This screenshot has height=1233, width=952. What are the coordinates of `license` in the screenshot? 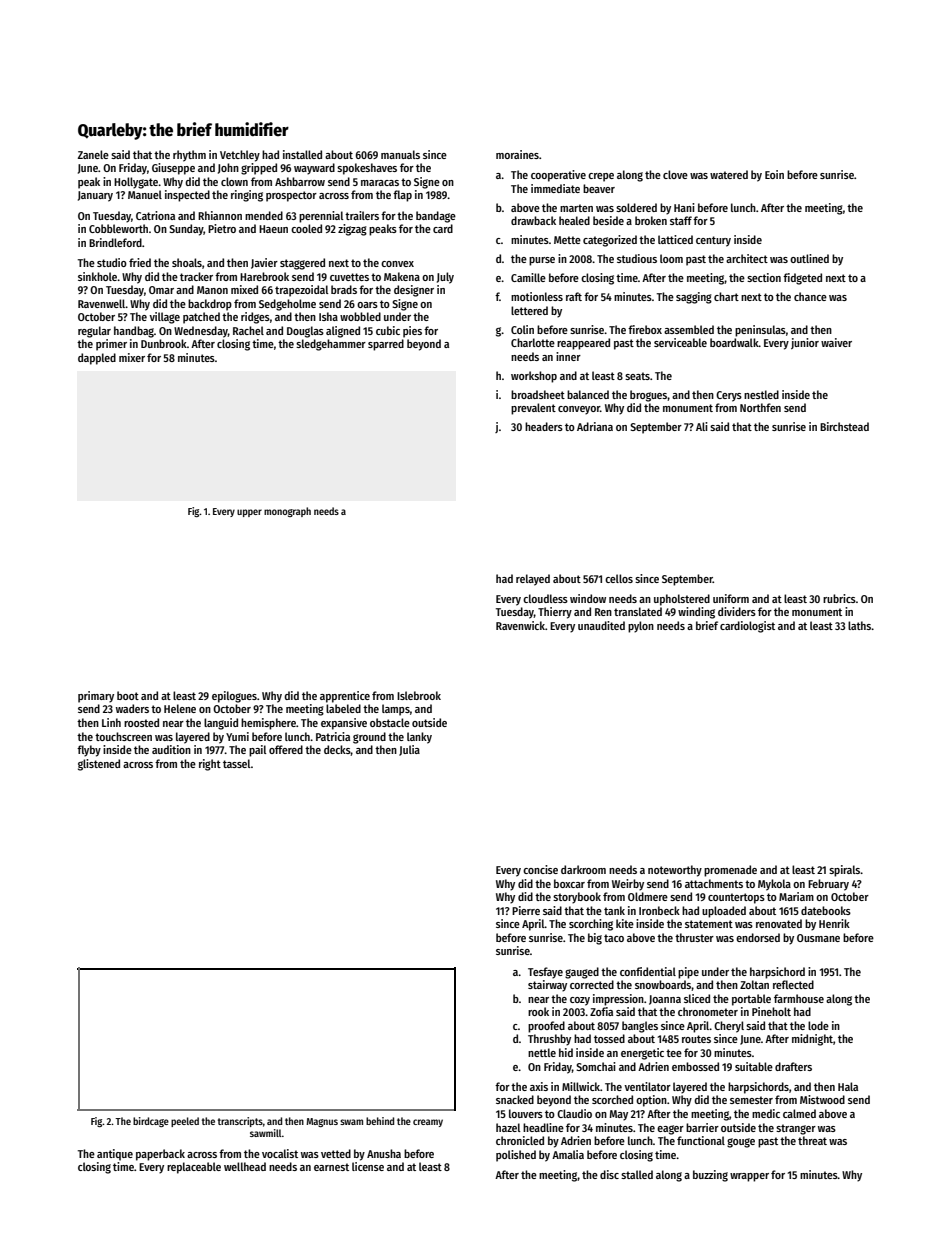 It's located at (368, 1166).
